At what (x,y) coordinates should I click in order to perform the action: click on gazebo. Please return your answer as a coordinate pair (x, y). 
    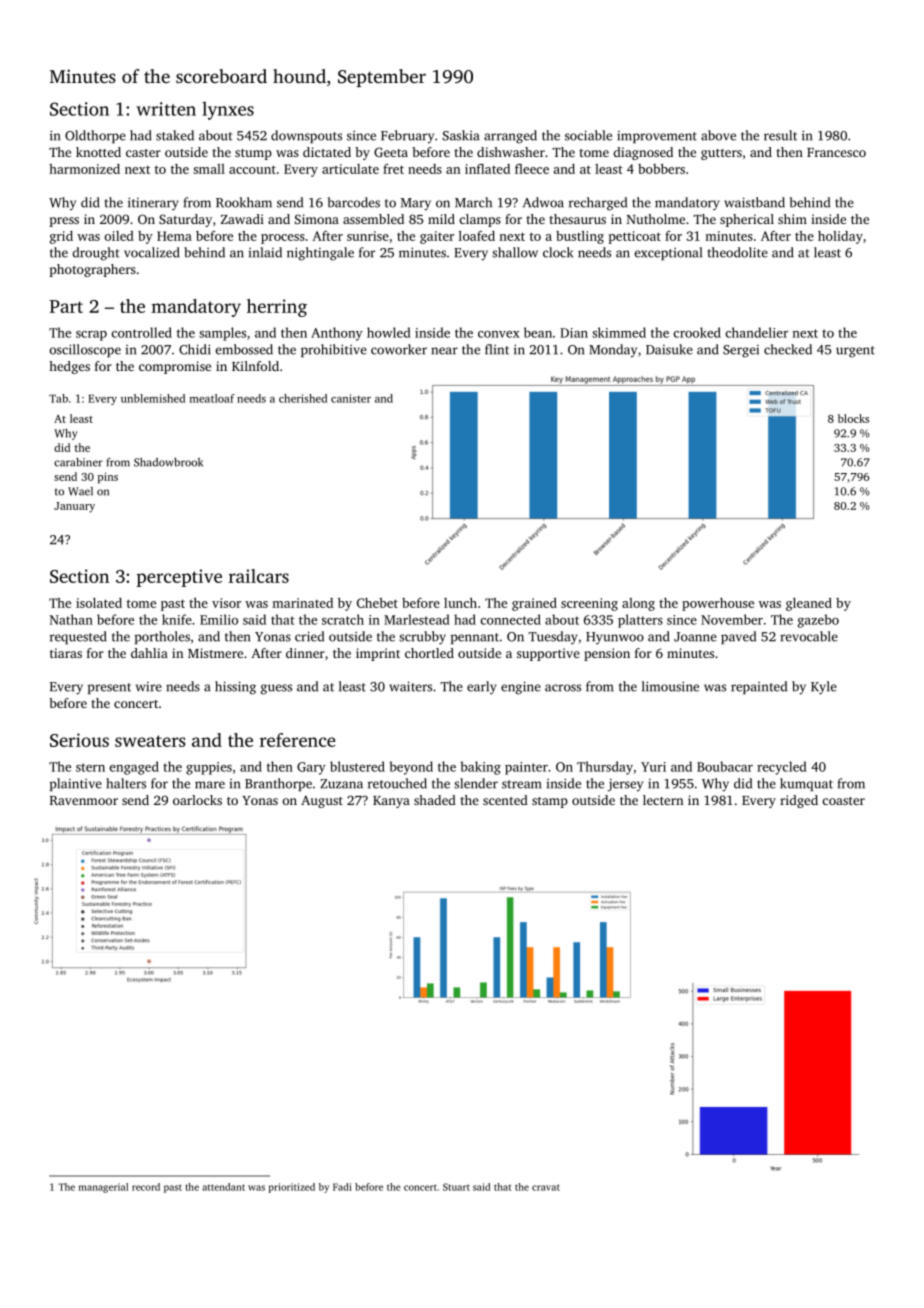
    Looking at the image, I should click on (818, 621).
